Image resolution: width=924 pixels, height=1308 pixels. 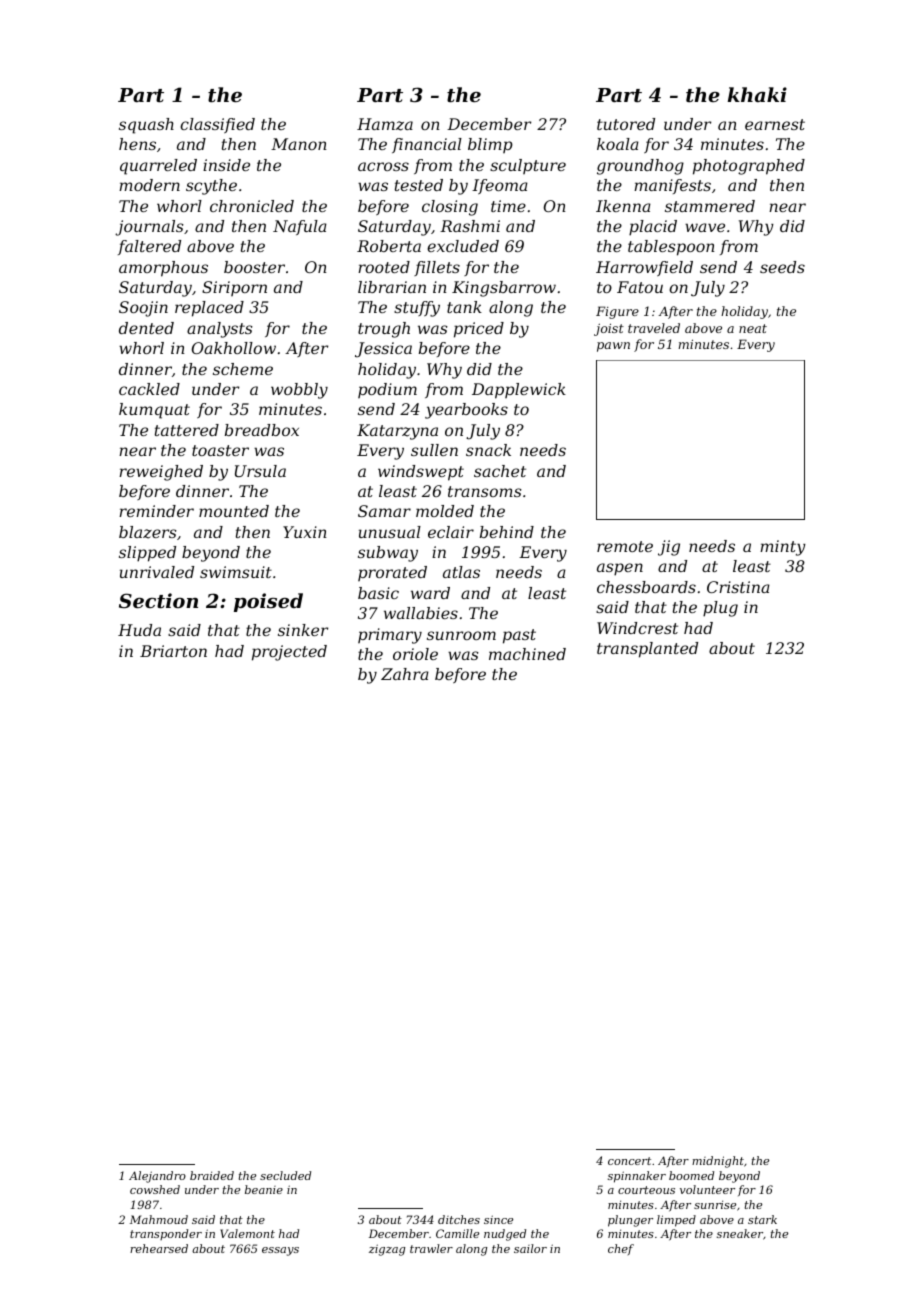 What do you see at coordinates (157, 1177) in the screenshot?
I see `Alejandro` at bounding box center [157, 1177].
